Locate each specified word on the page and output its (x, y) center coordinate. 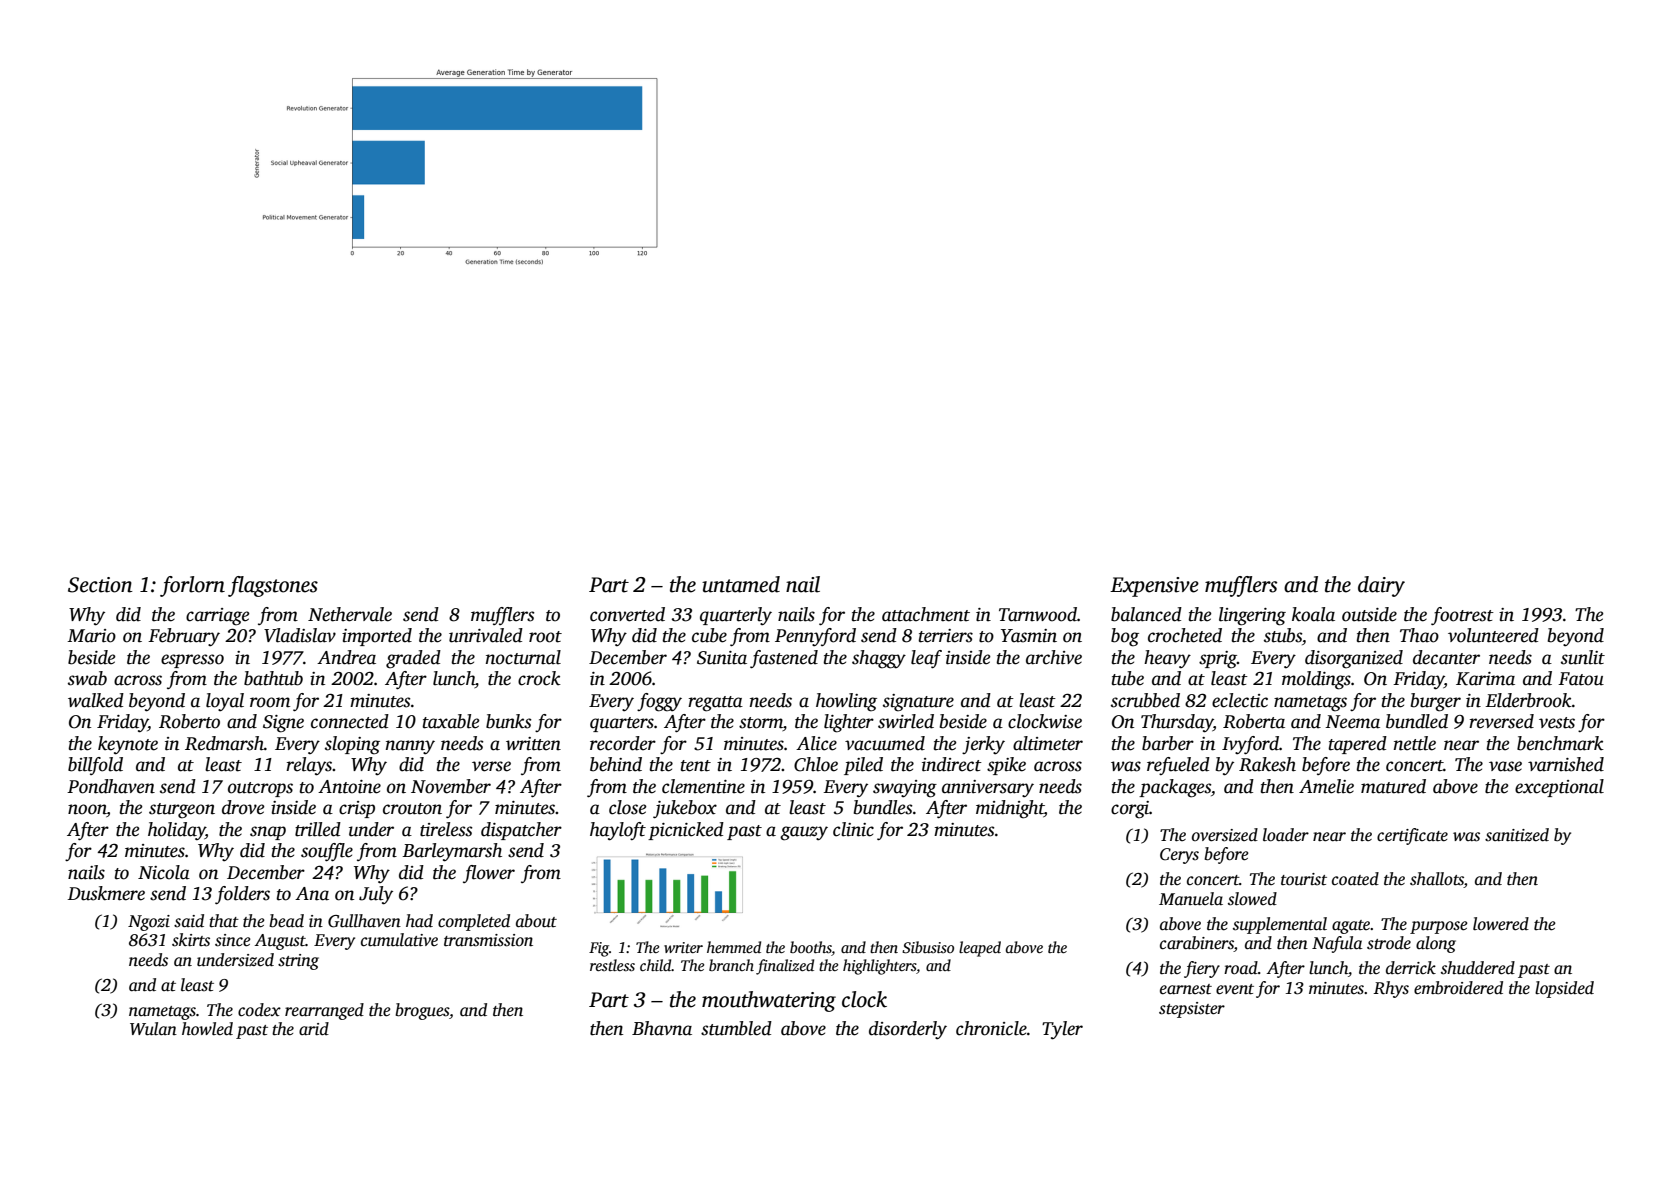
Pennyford (815, 637)
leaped (980, 949)
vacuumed (885, 743)
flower (489, 874)
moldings (1316, 680)
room (270, 702)
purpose (1439, 927)
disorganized (1354, 659)
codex (259, 1010)
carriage (218, 617)
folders (242, 895)
